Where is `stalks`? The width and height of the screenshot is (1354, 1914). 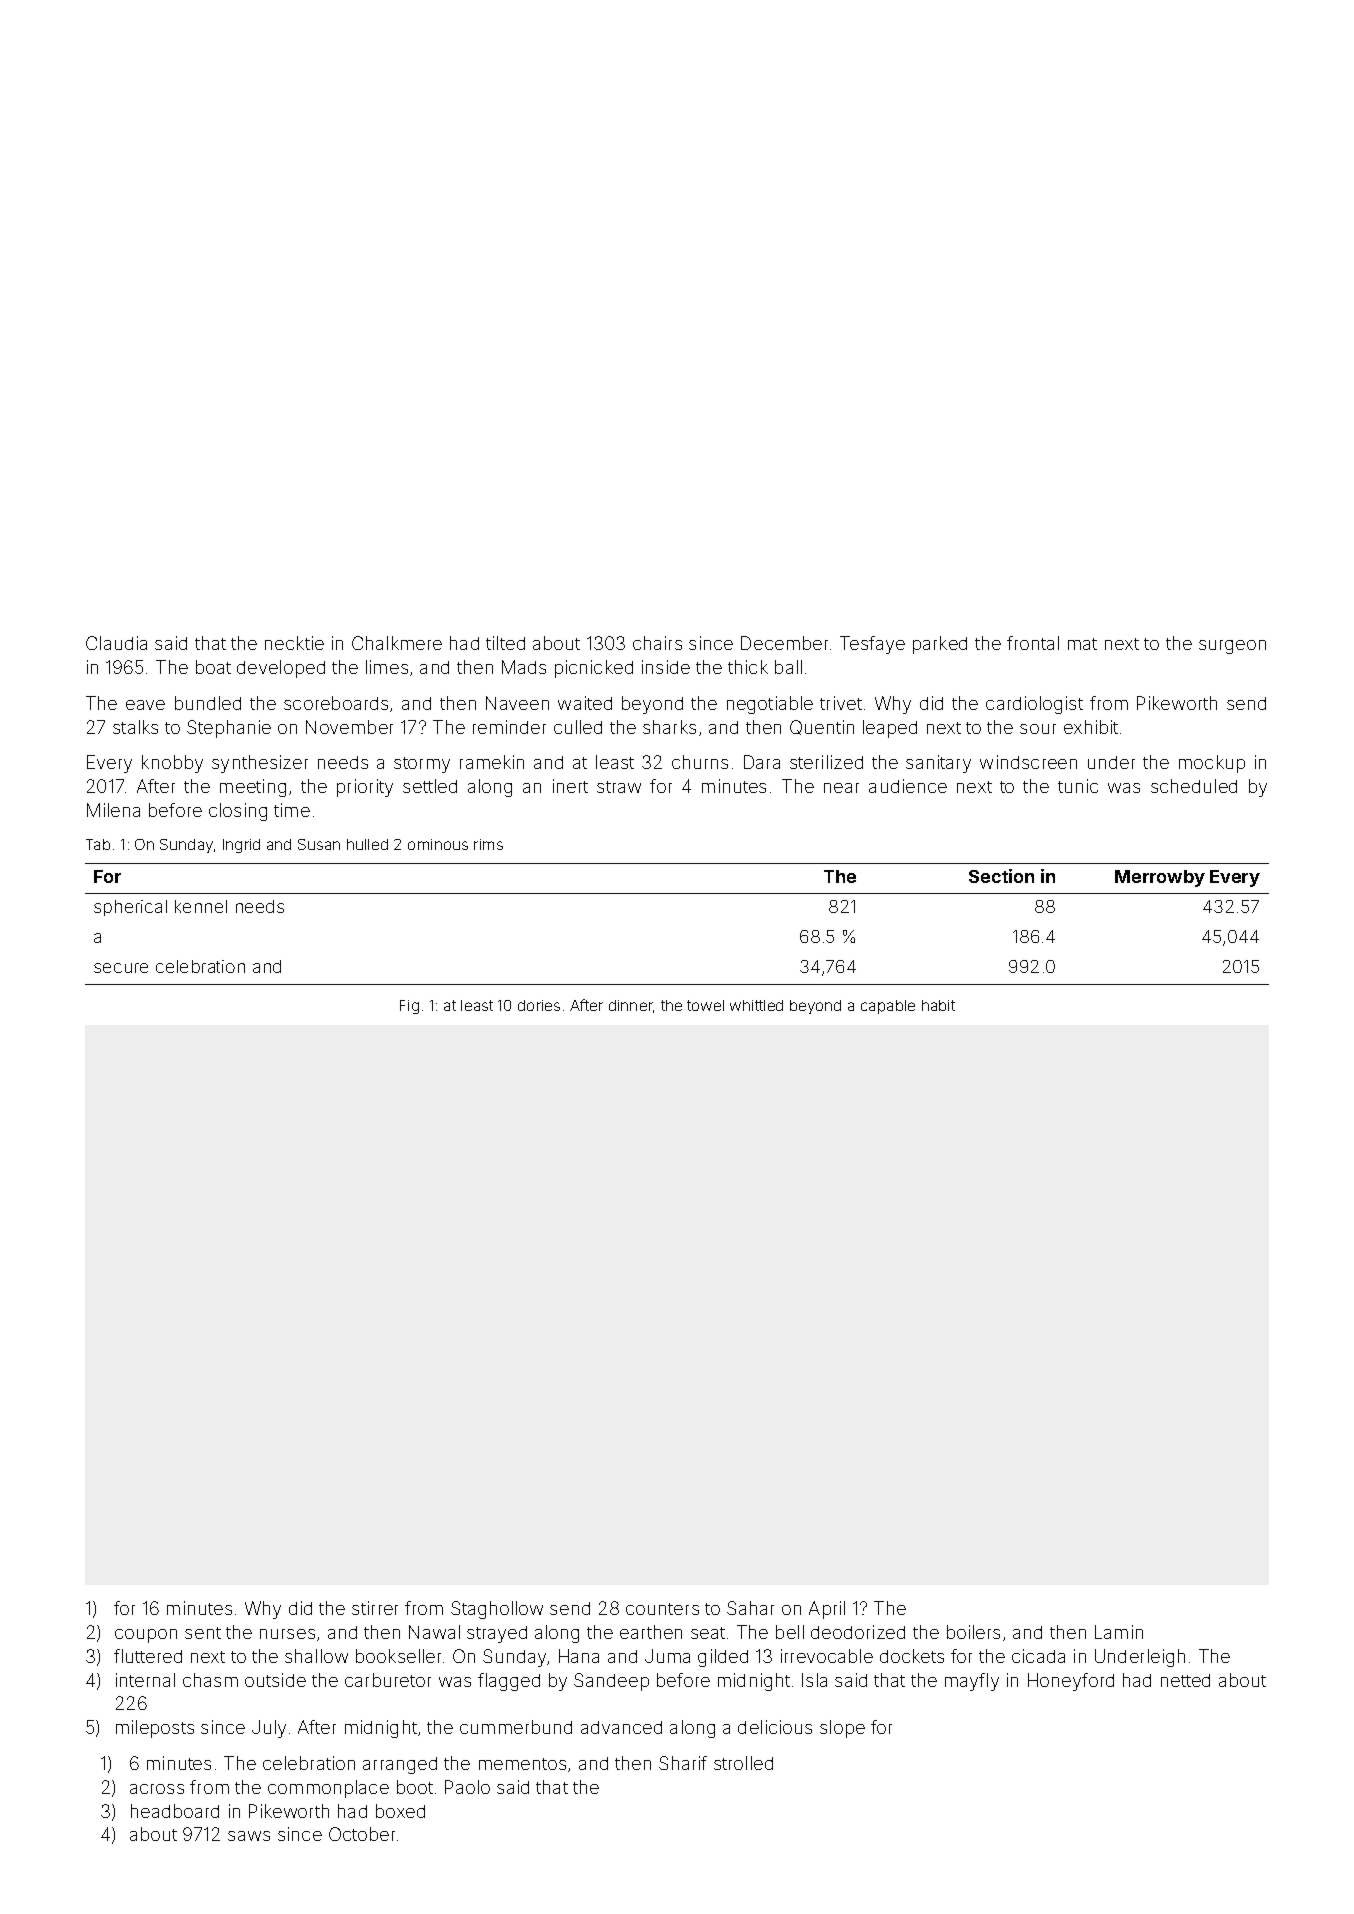 stalks is located at coordinates (135, 727).
